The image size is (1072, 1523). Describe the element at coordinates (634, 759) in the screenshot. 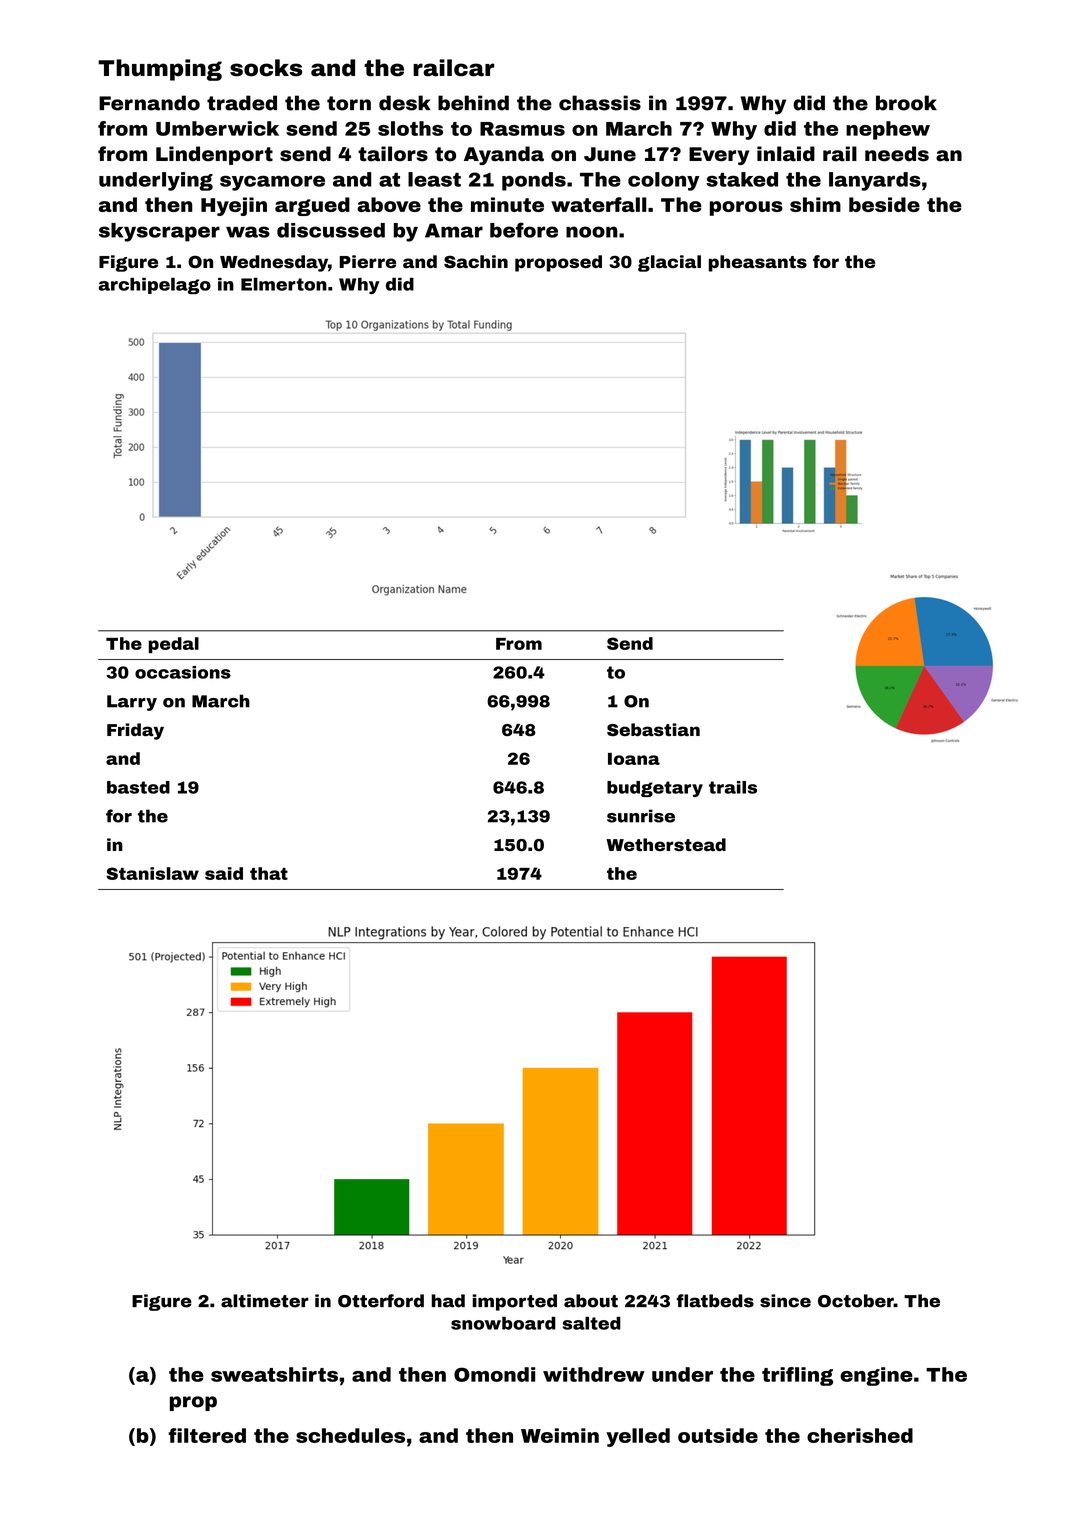

I see `Ioana` at that location.
